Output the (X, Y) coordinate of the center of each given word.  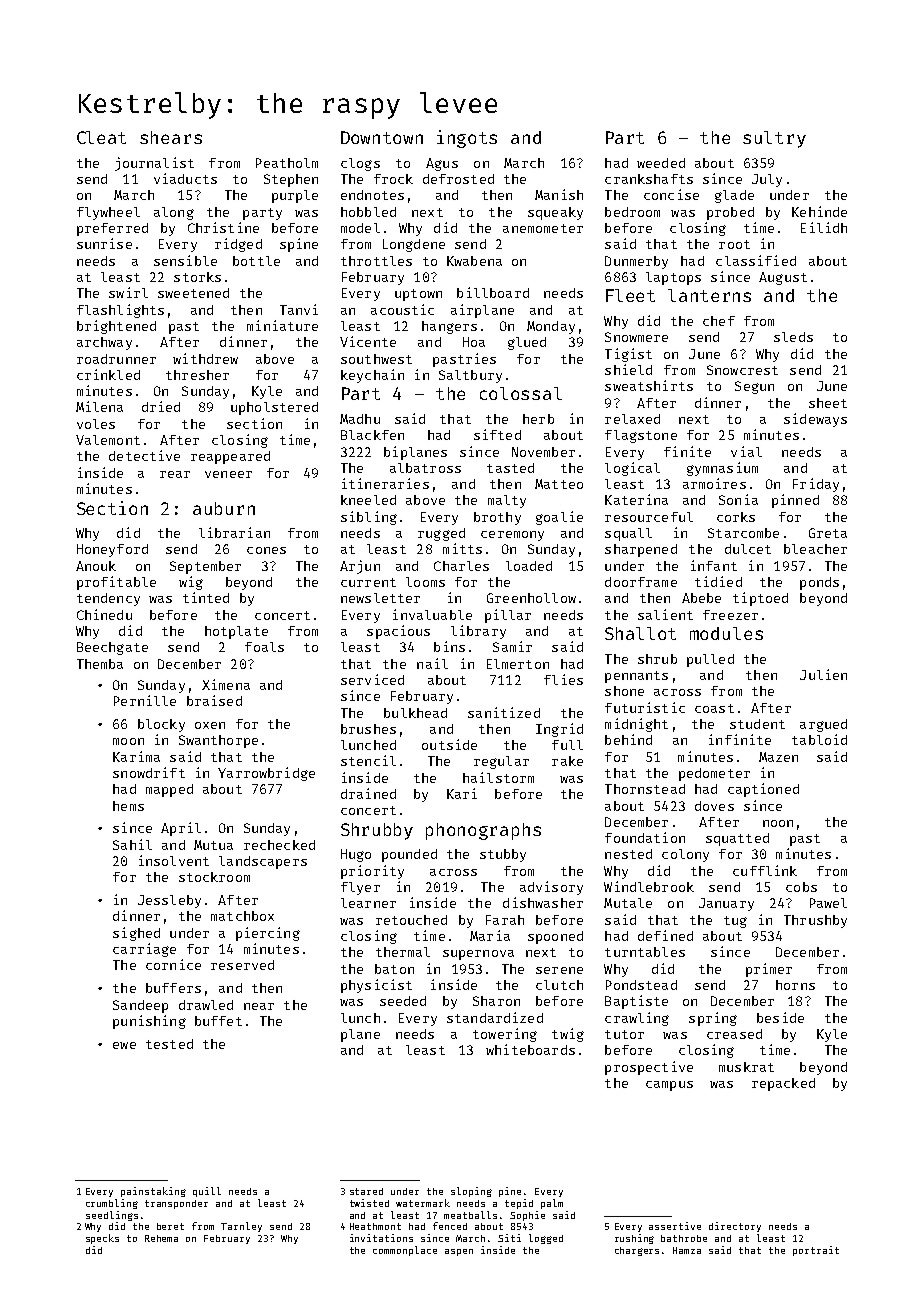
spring (713, 1019)
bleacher (815, 549)
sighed (136, 934)
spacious (398, 632)
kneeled (368, 500)
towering (505, 1035)
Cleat (101, 137)
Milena (99, 406)
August (783, 278)
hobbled (368, 212)
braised (214, 700)
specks (102, 1239)
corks (736, 517)
